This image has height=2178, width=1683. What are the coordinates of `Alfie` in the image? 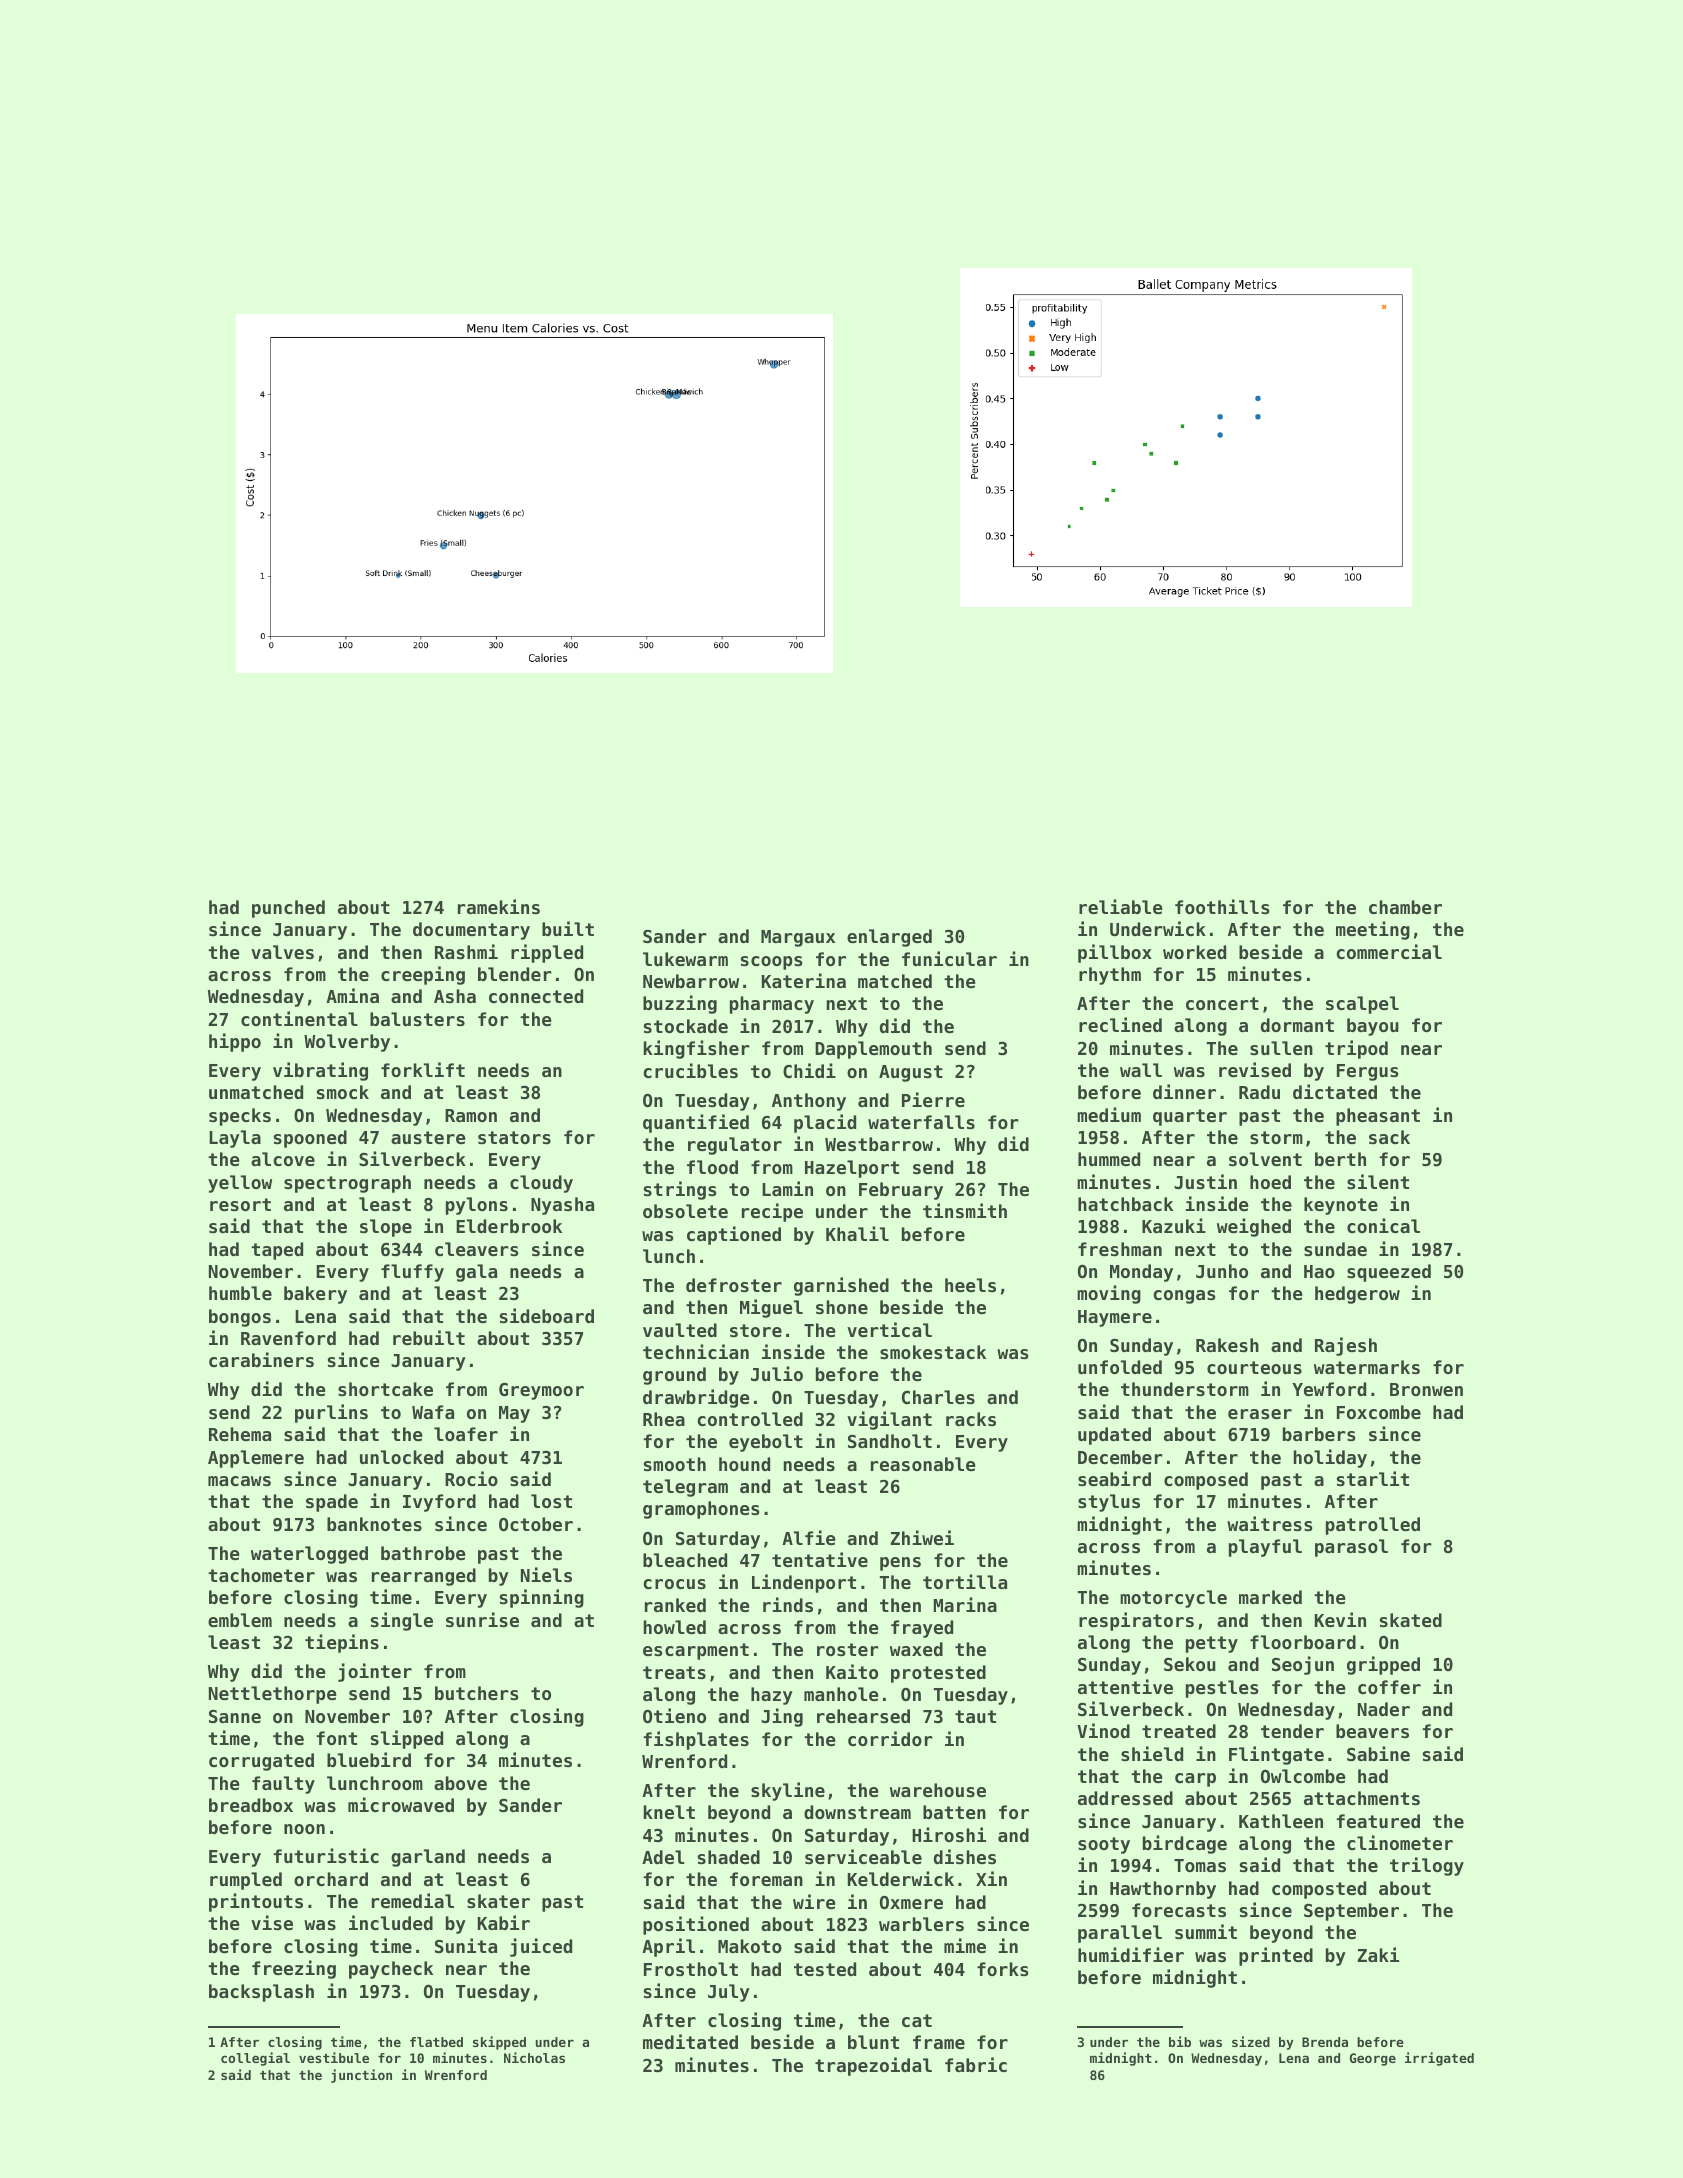 It's located at (809, 1537).
